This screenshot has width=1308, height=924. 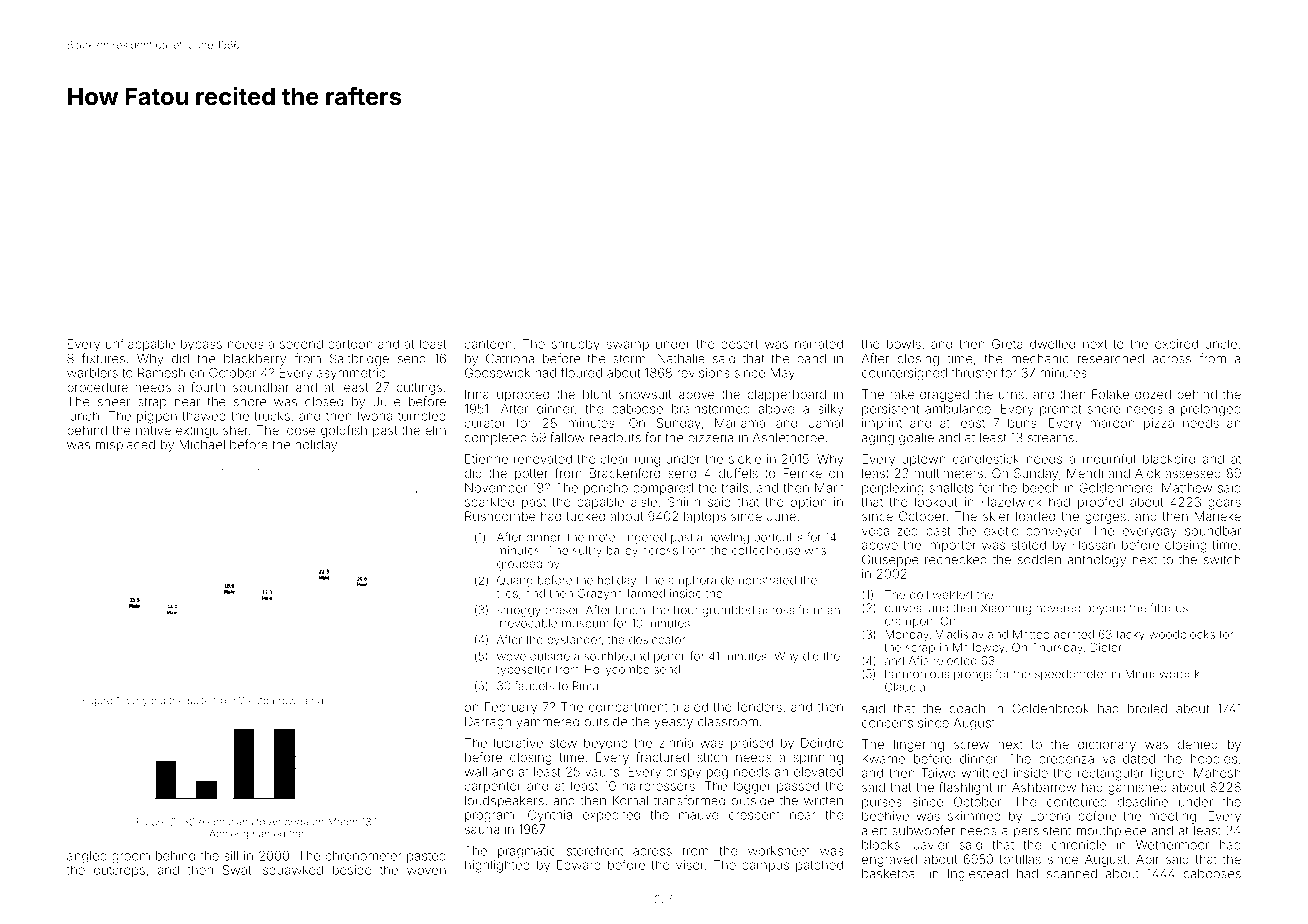 I want to click on suite, so click(x=199, y=700).
